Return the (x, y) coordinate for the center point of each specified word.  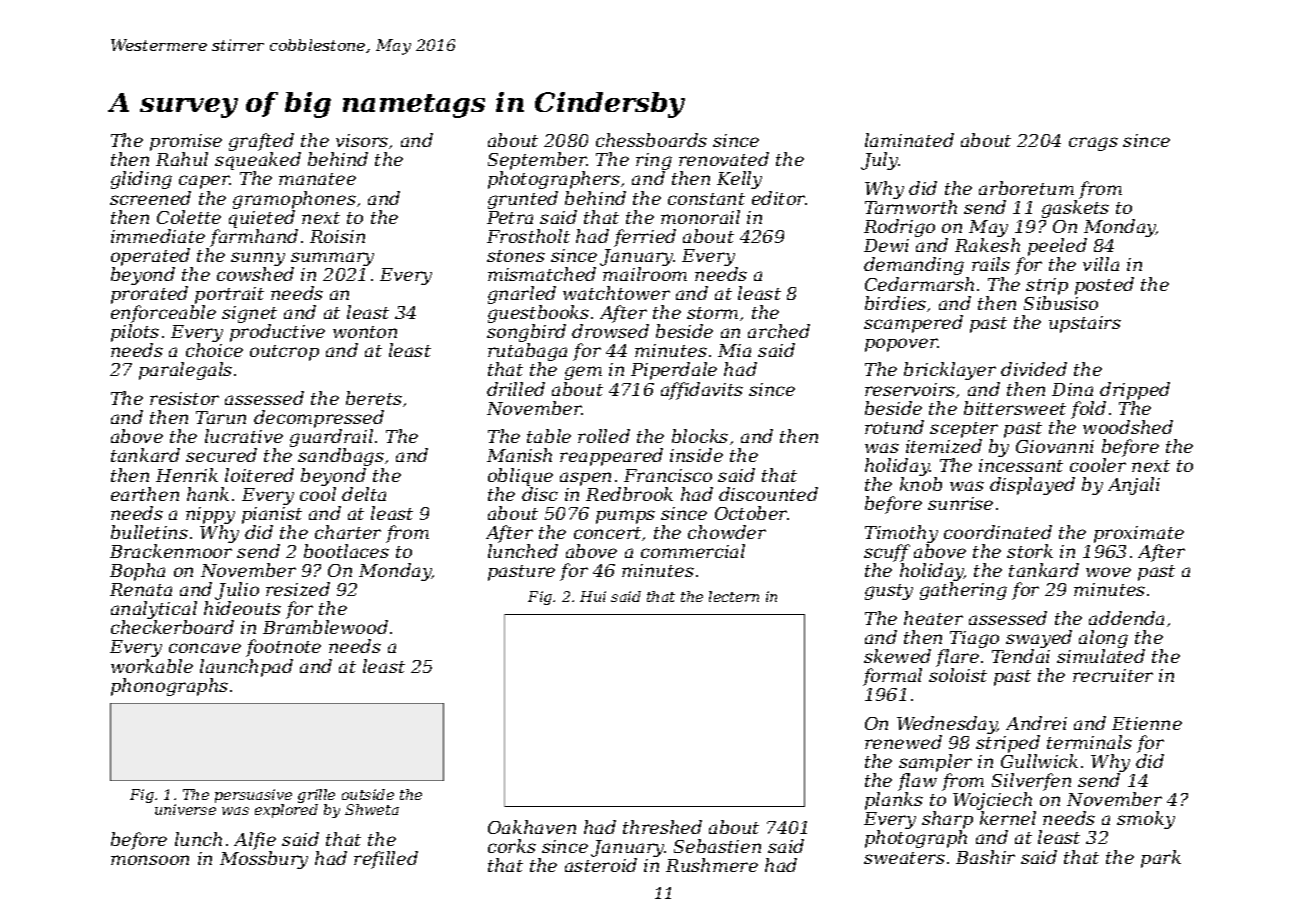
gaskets (1075, 209)
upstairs (1085, 324)
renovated (724, 159)
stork (1030, 551)
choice (214, 350)
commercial (693, 551)
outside (368, 794)
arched (779, 331)
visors (362, 140)
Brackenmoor (171, 551)
